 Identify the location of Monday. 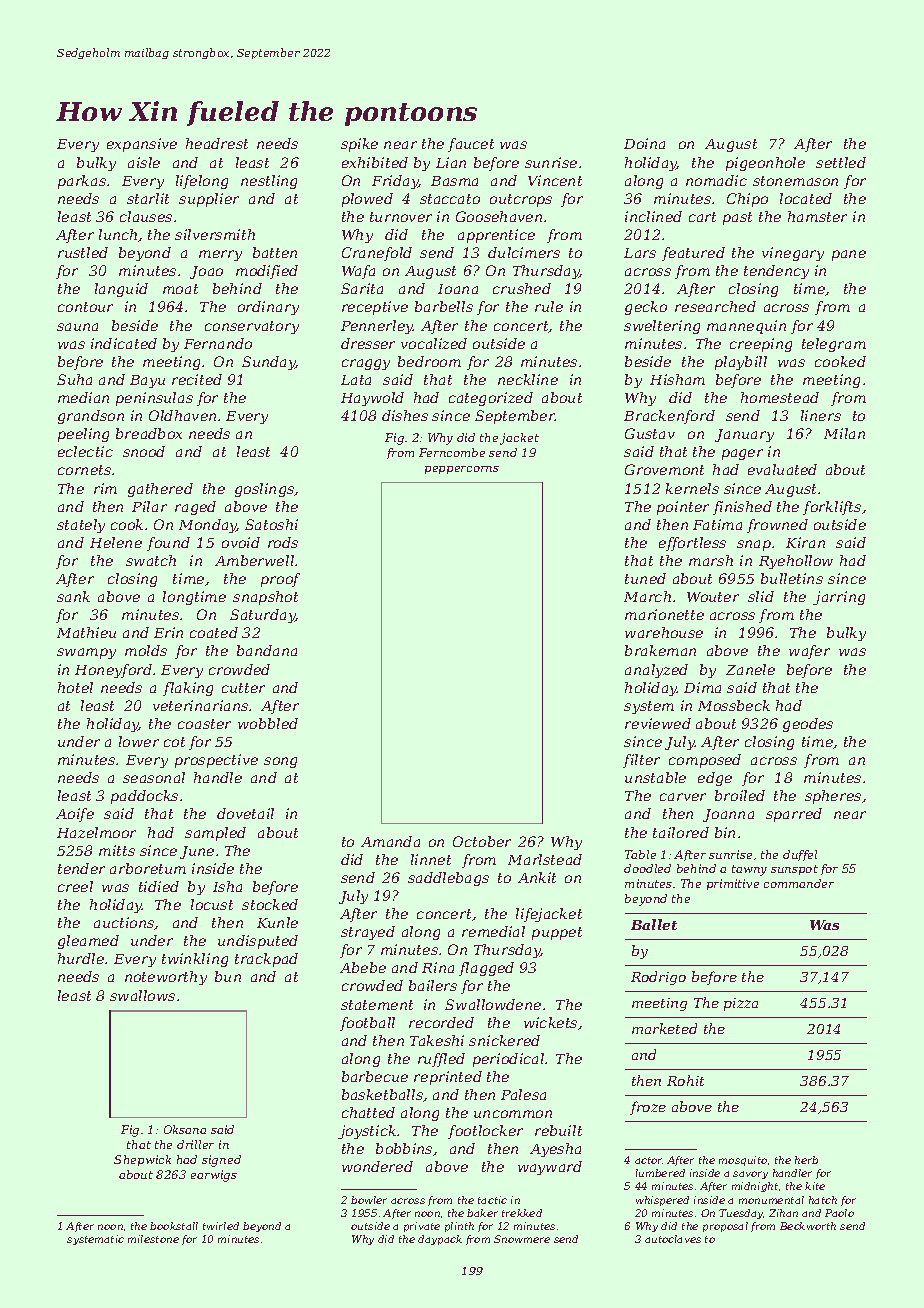
(208, 526).
